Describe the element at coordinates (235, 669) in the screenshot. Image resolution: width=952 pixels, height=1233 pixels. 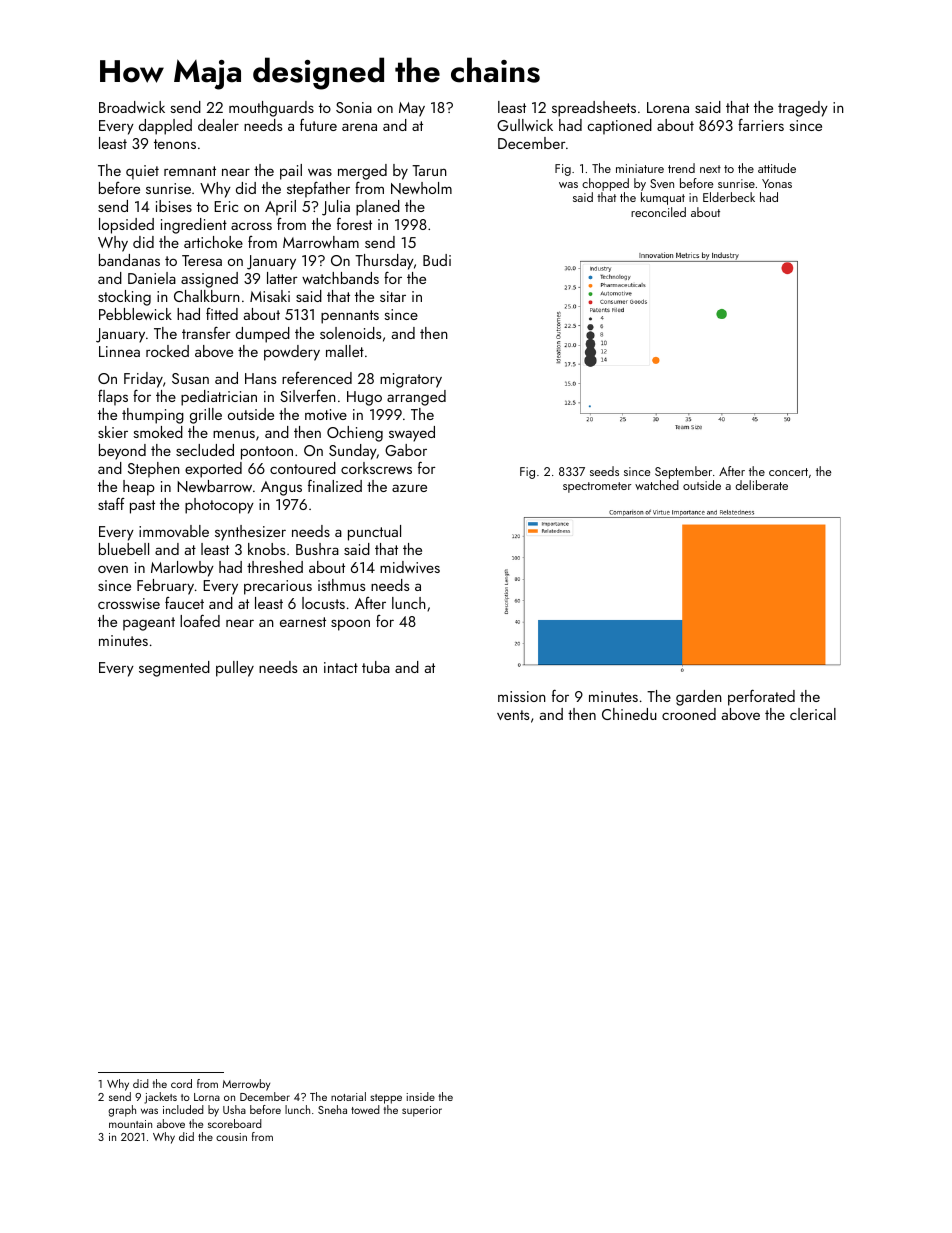
I see `pulley` at that location.
